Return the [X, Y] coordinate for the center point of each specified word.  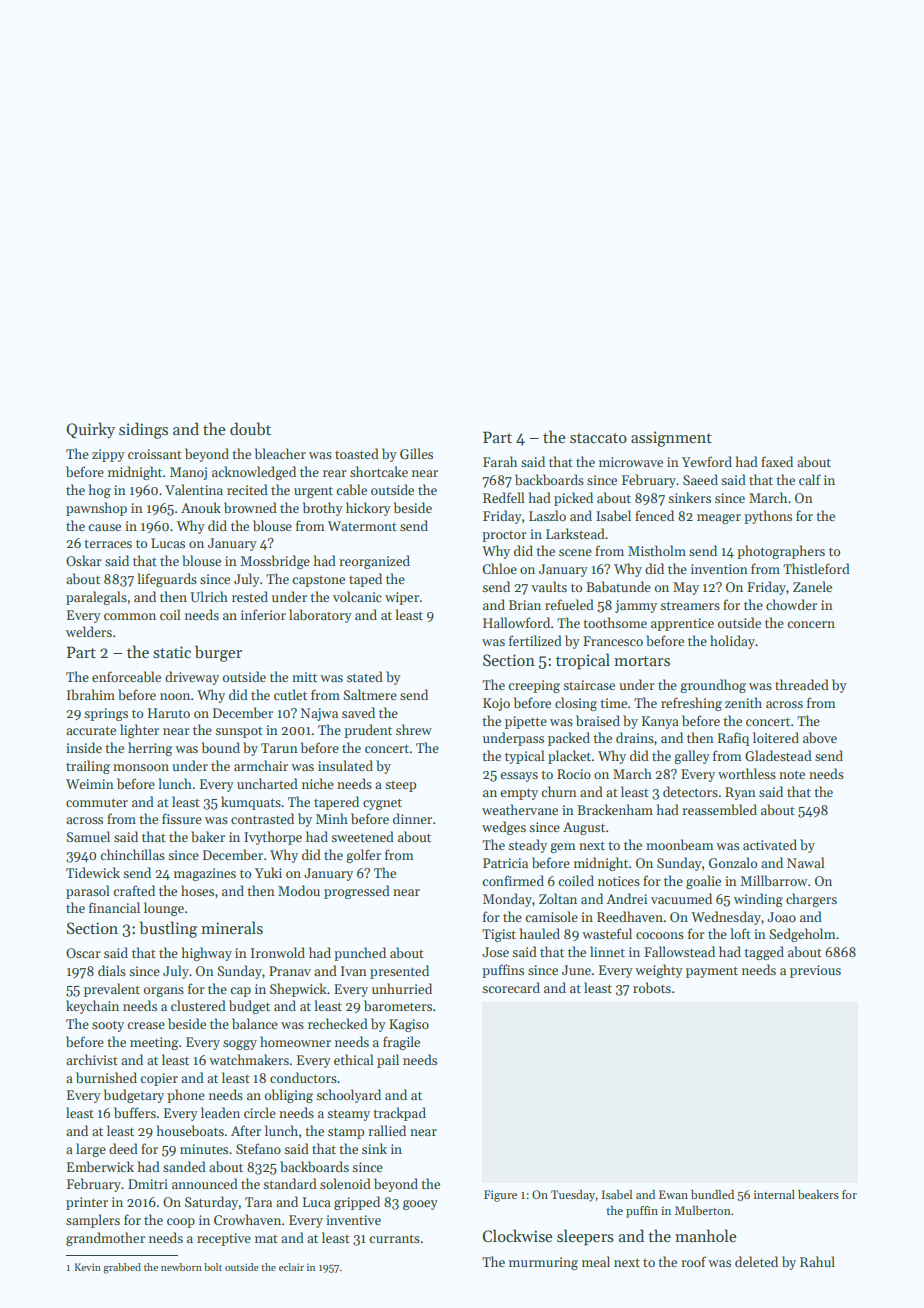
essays [519, 777]
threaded [802, 684]
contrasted [262, 818]
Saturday [211, 1203]
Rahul [817, 1261]
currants [394, 1238]
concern [811, 624]
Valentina [194, 489]
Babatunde [618, 586]
